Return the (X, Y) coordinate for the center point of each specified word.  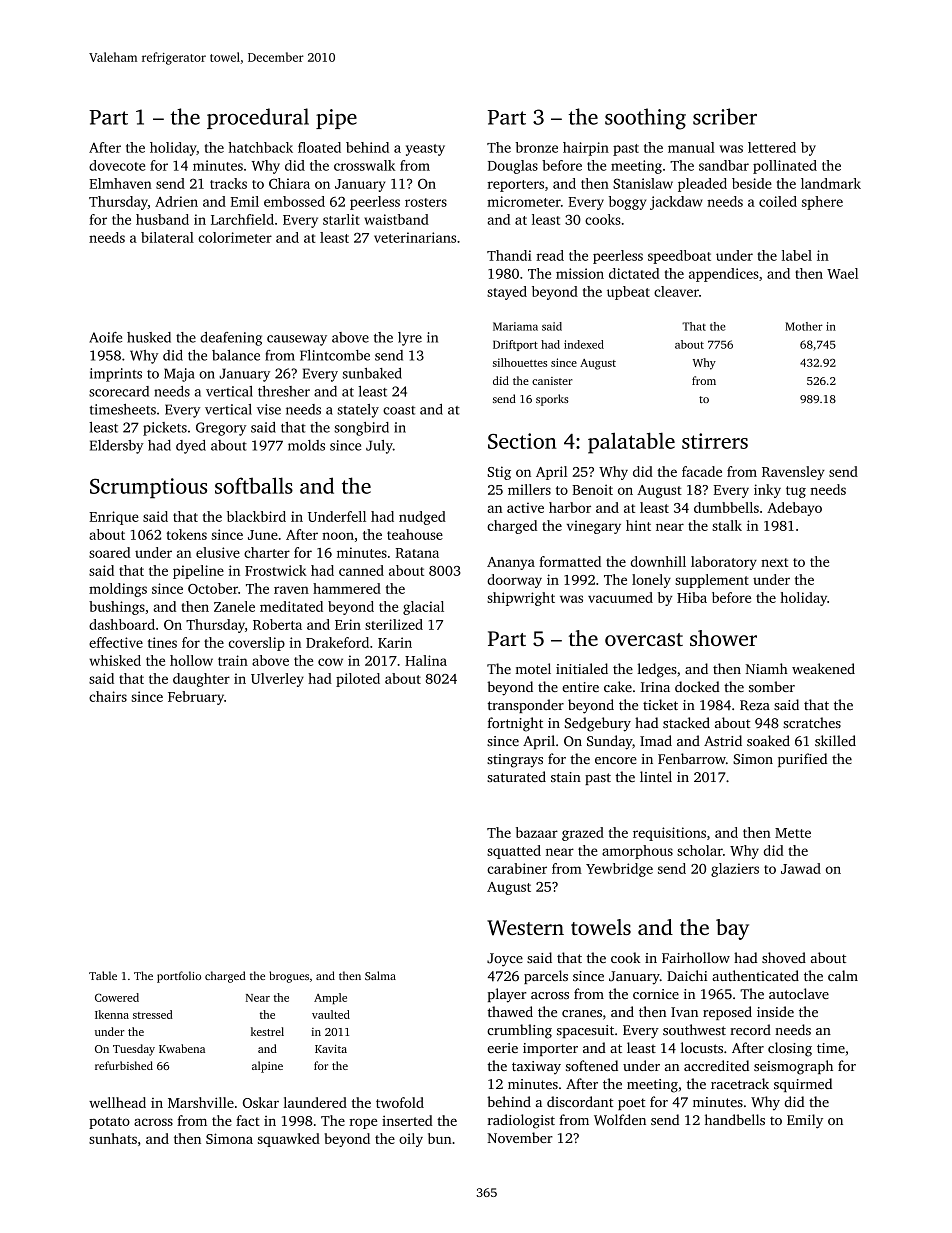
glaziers (735, 870)
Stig (499, 473)
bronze (536, 147)
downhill (658, 561)
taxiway (536, 1068)
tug (796, 492)
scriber (725, 116)
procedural (258, 118)
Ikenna (112, 1014)
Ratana (417, 553)
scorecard (119, 391)
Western (525, 928)
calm (843, 975)
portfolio (179, 977)
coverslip (257, 644)
